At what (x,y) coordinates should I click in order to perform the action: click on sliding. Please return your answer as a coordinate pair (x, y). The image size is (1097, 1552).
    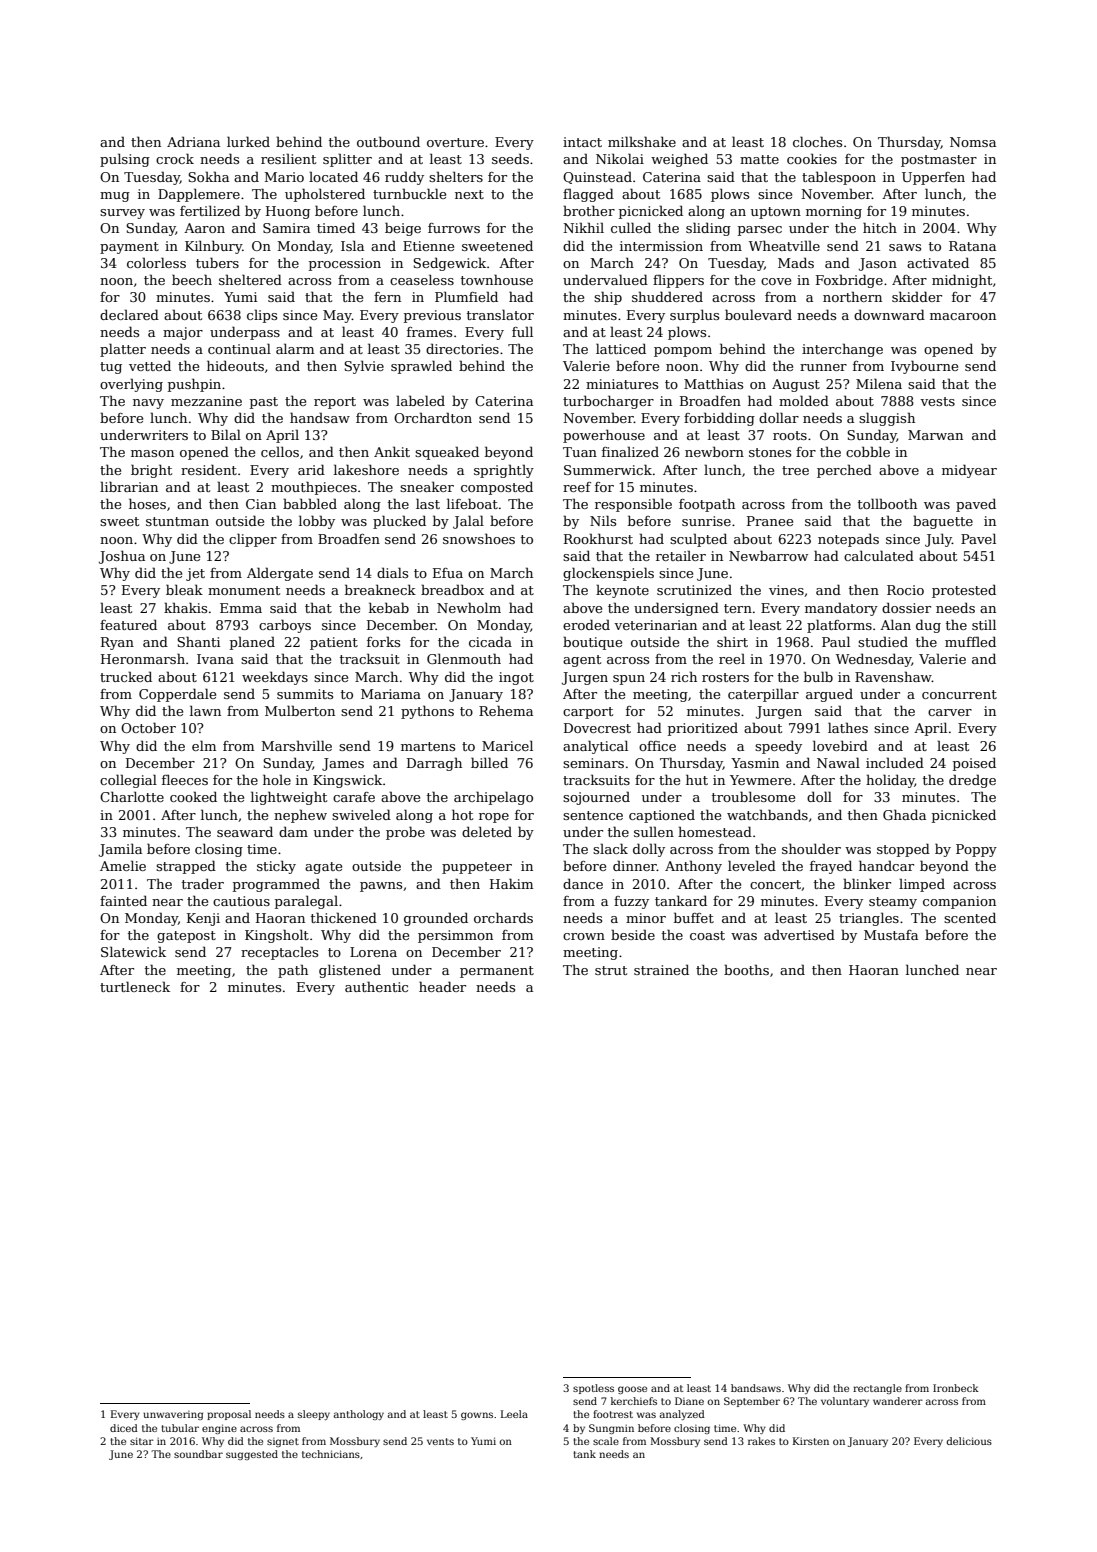
    Looking at the image, I should click on (708, 229).
